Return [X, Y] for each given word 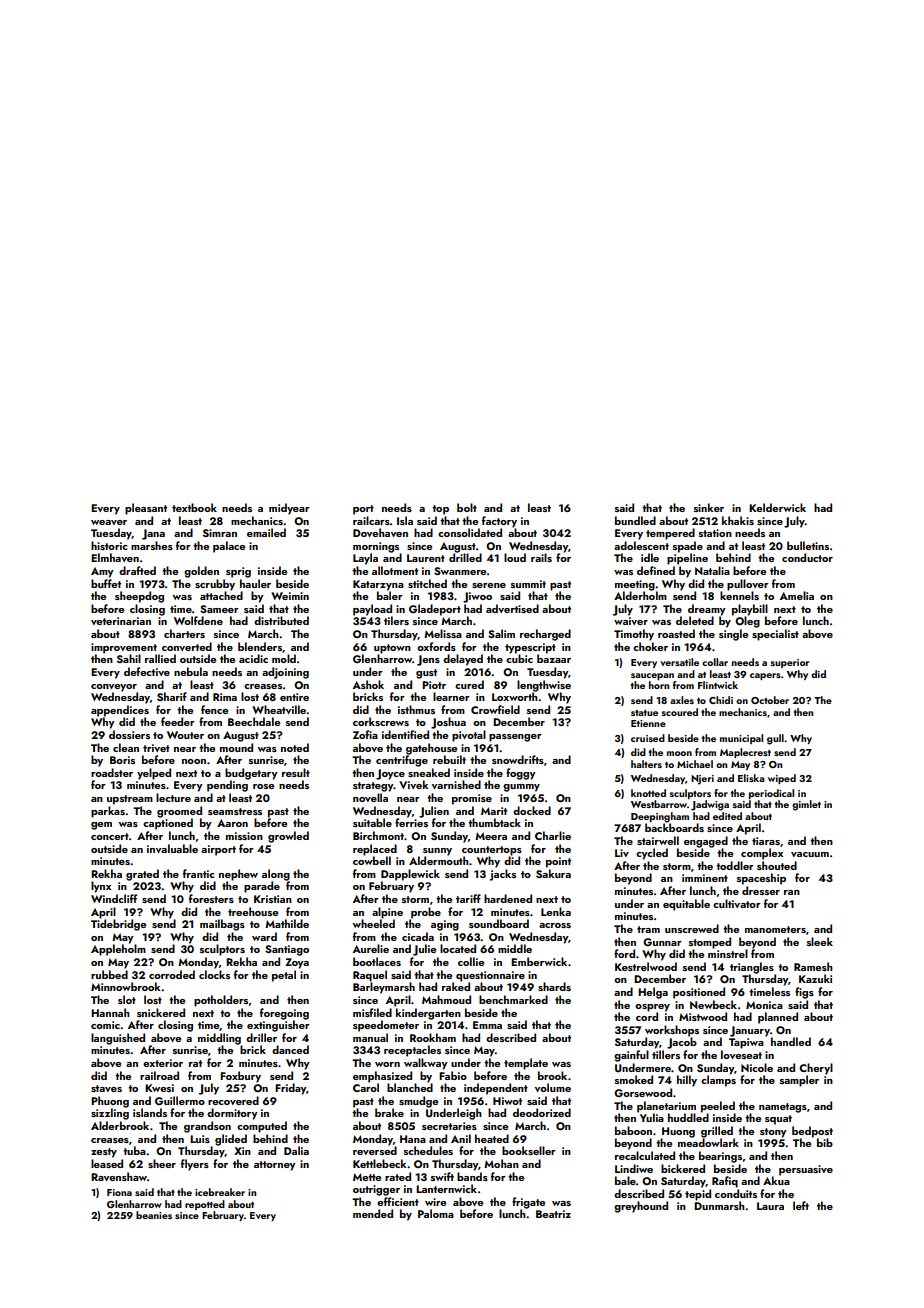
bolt [467, 507]
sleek [820, 941]
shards [554, 986]
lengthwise [544, 686]
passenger [515, 738]
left [801, 1205]
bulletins [808, 545]
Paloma [436, 1213]
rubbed [109, 974]
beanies [154, 1215]
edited [727, 816]
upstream [130, 800]
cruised [648, 738]
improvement [124, 648]
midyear [289, 509]
